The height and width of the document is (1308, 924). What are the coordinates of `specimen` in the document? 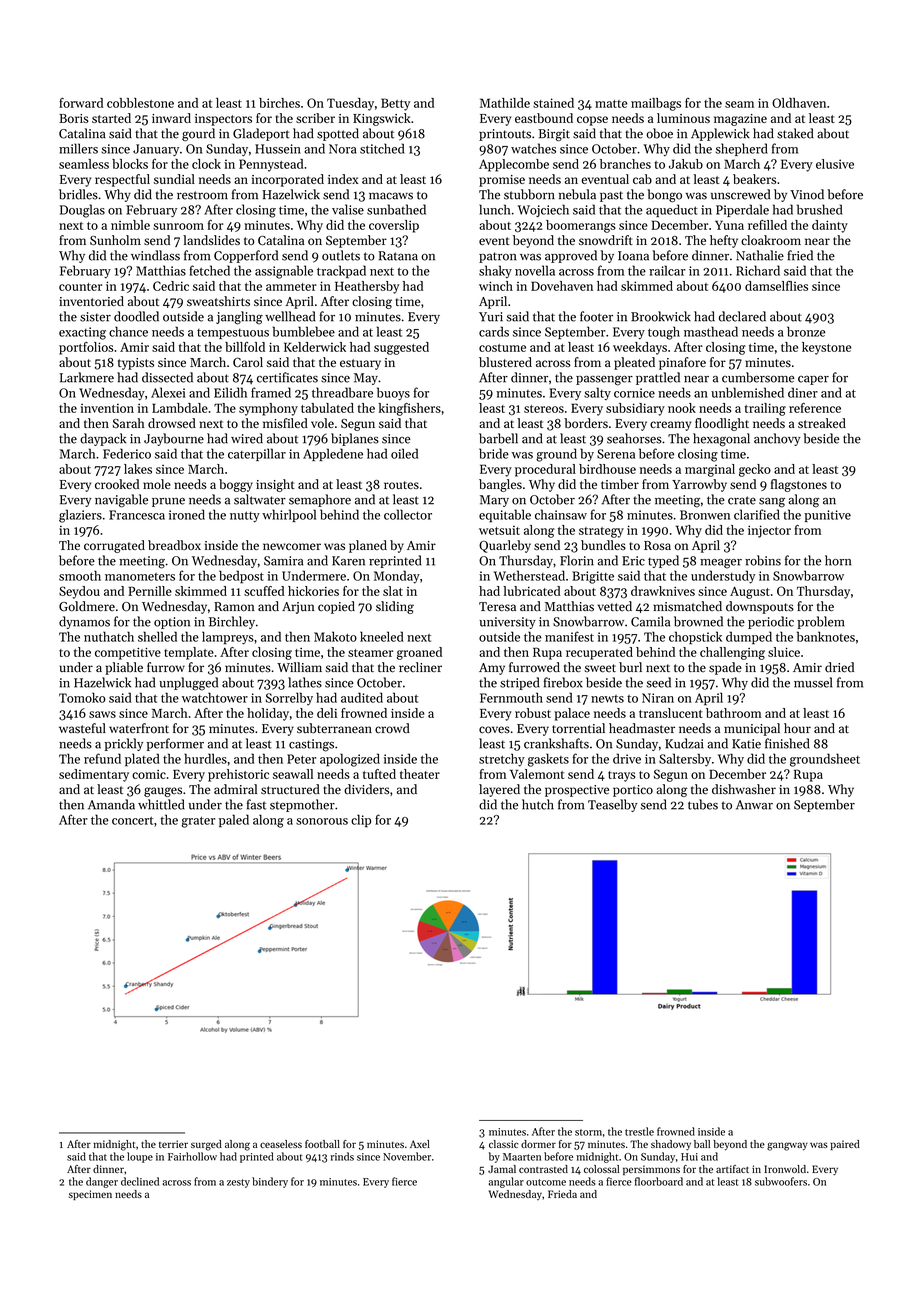 It's located at (90, 1195).
